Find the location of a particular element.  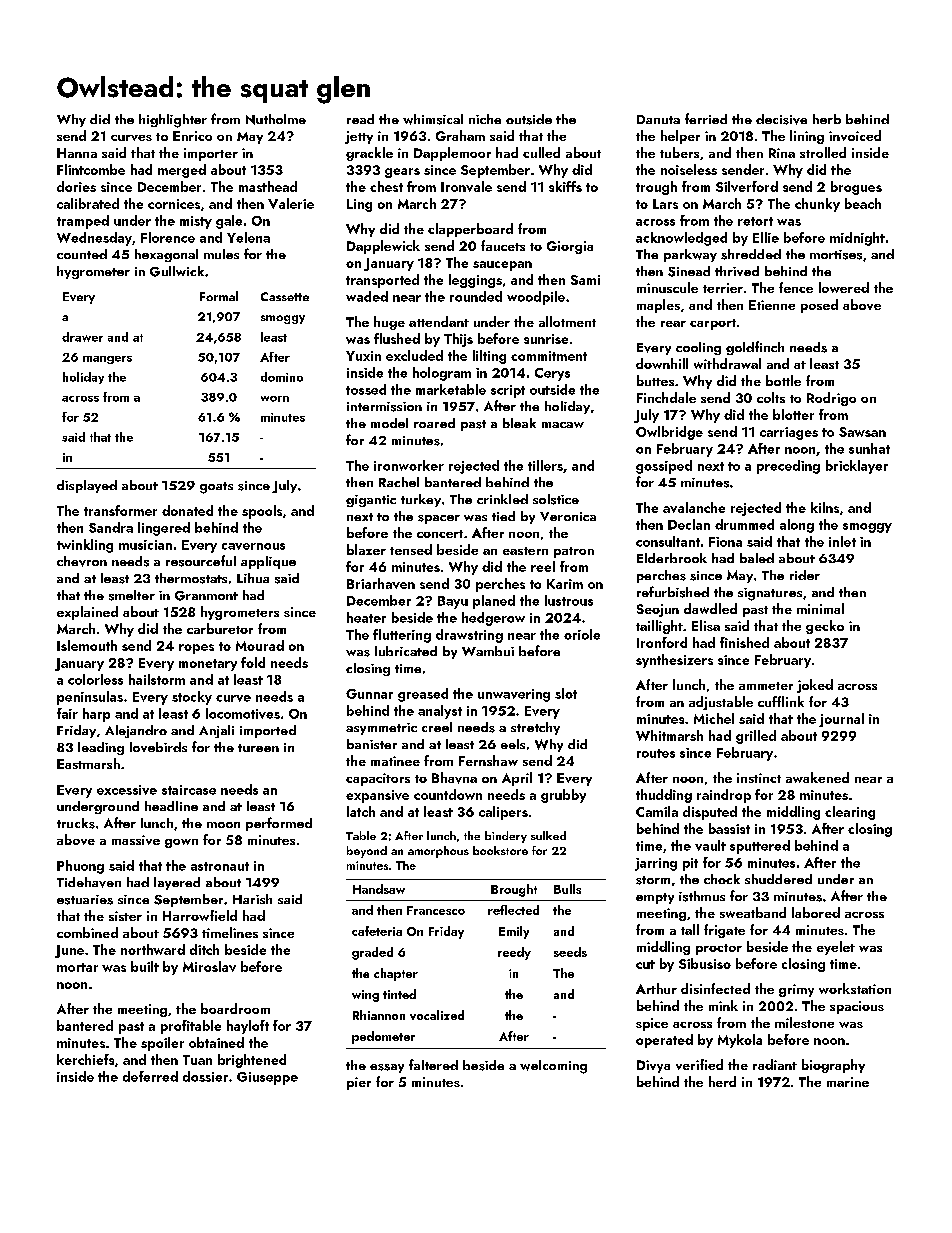

resourceful is located at coordinates (201, 561).
